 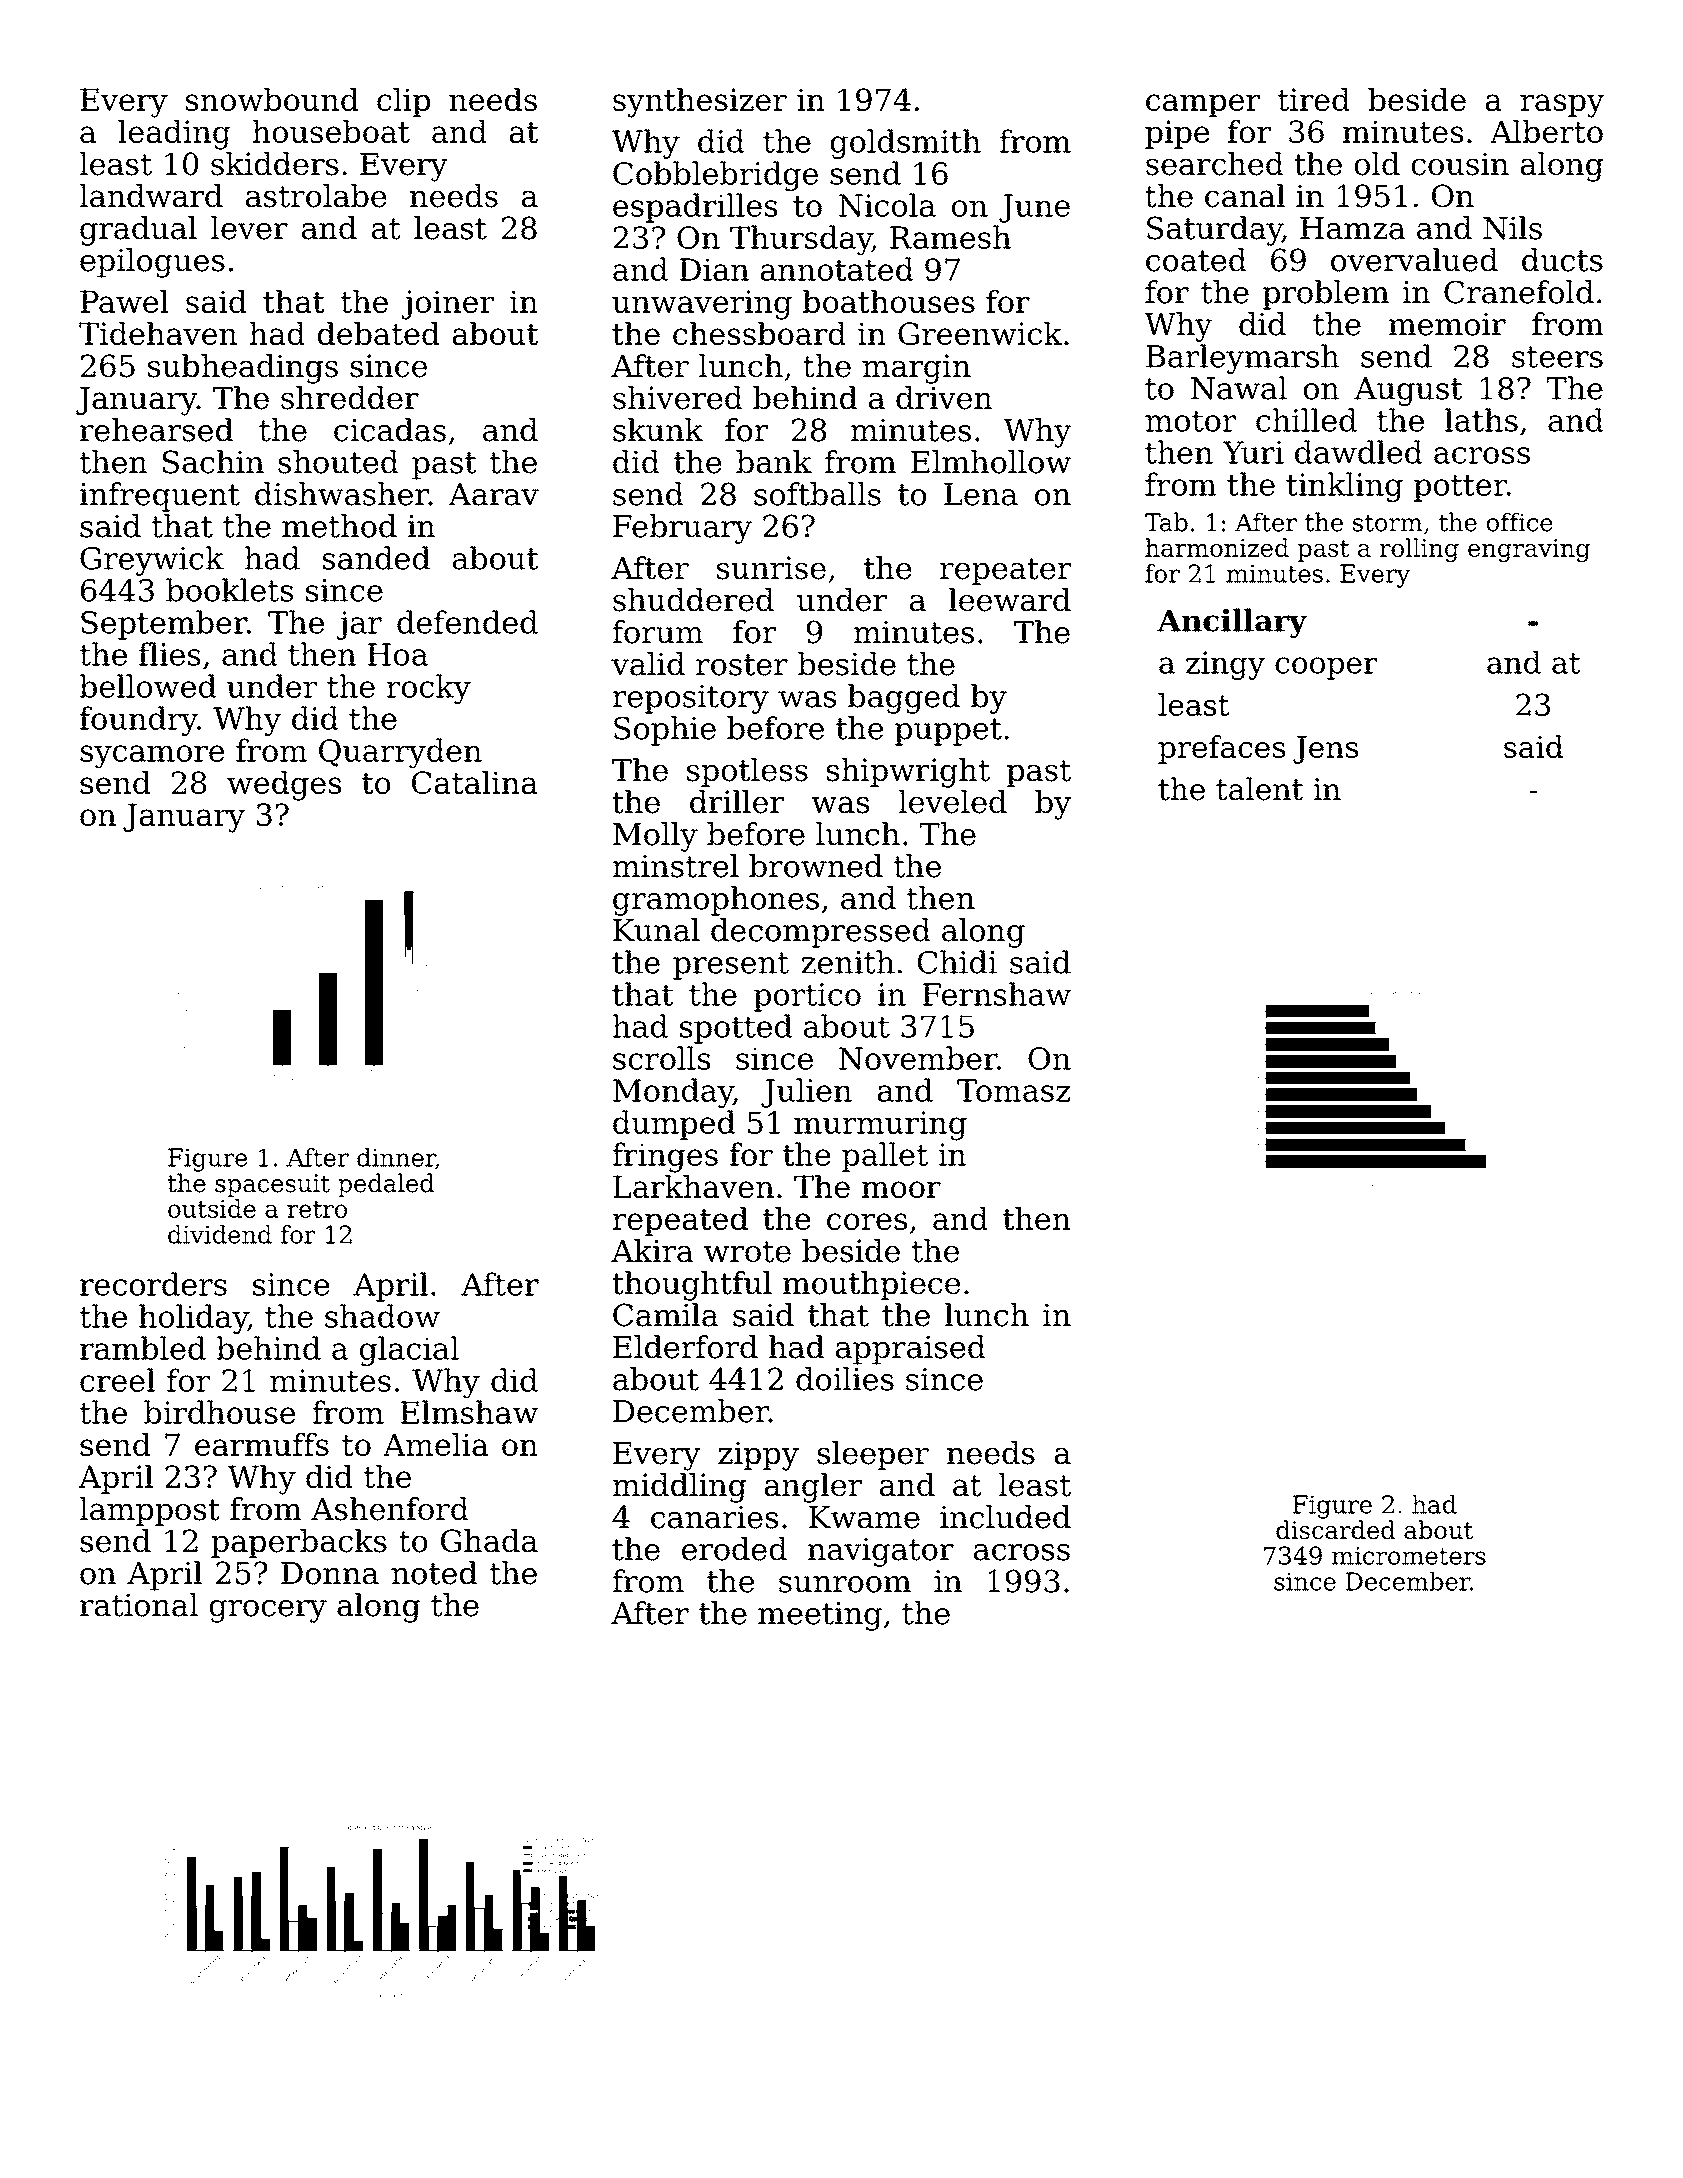 I want to click on navigator, so click(x=881, y=1552).
